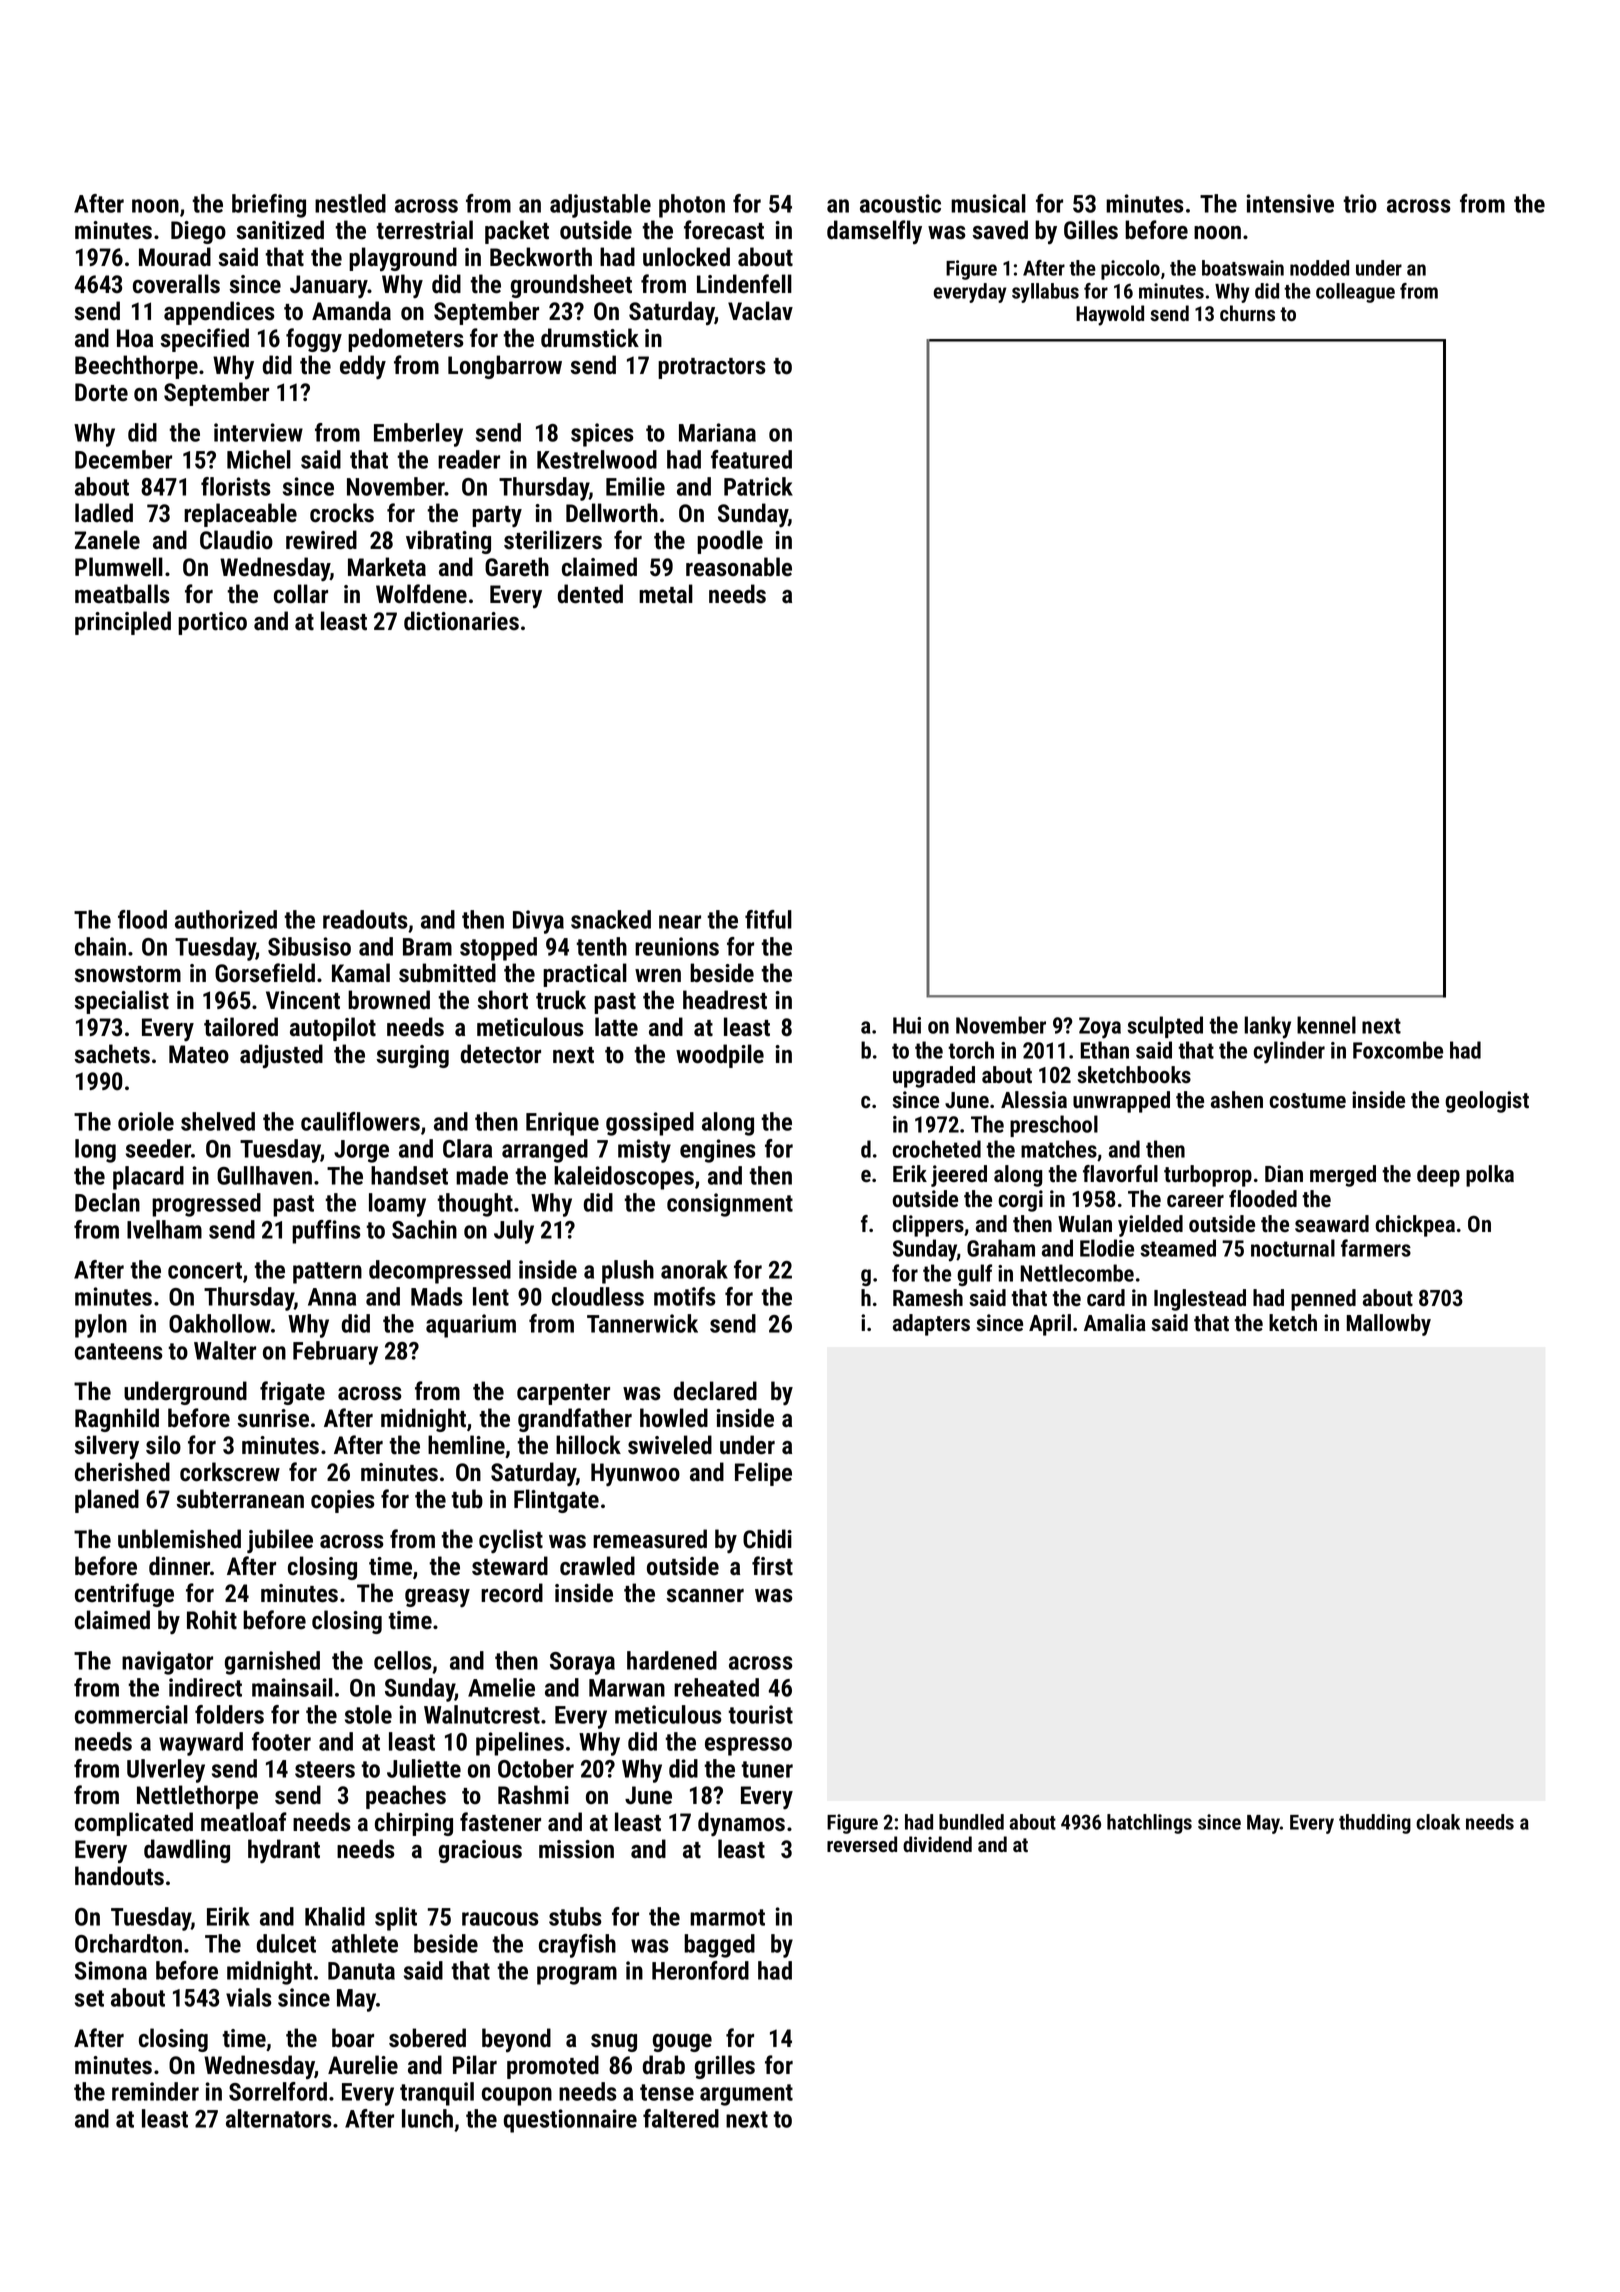 This page has width=1620, height=2292. I want to click on Emberley, so click(418, 435).
